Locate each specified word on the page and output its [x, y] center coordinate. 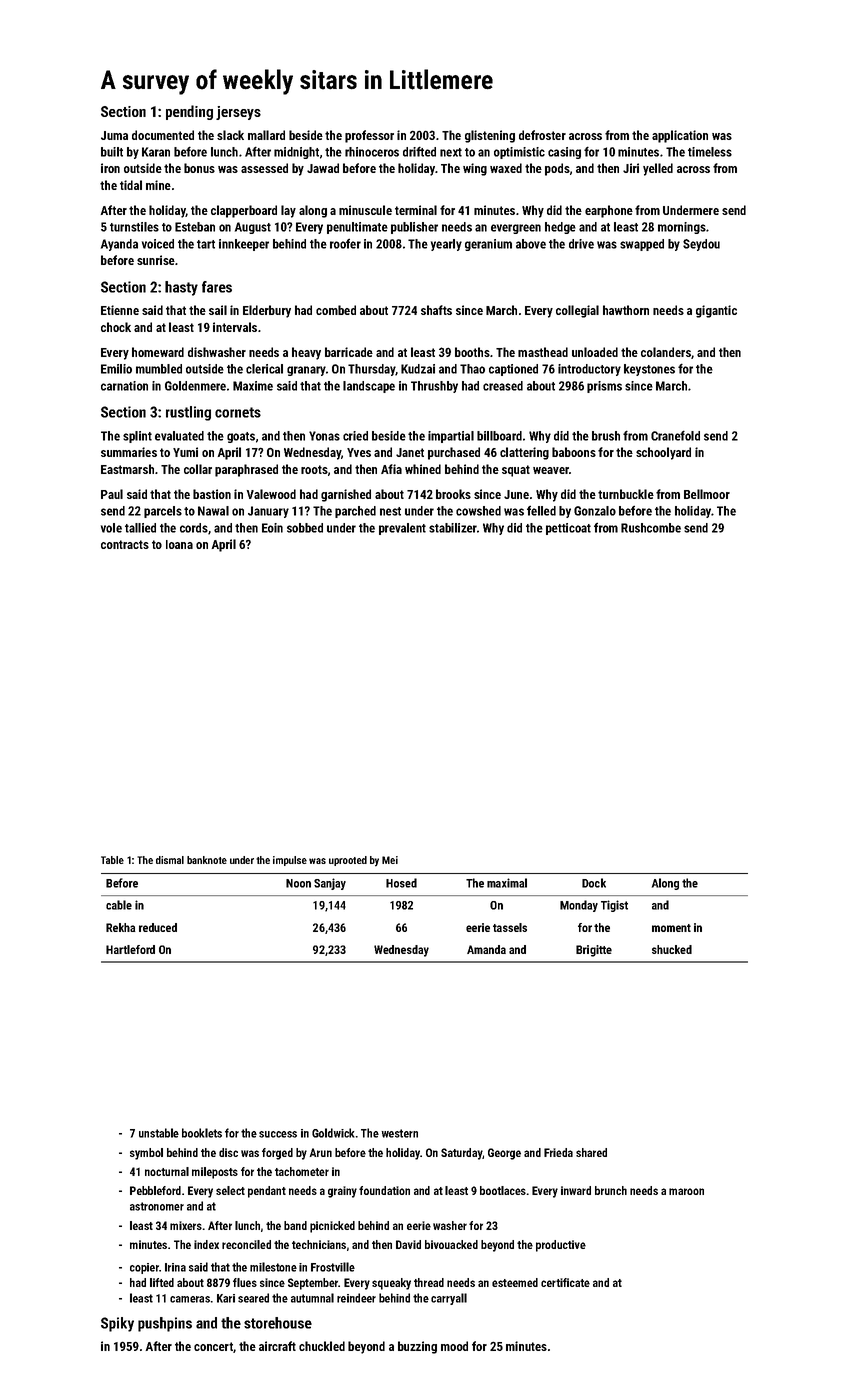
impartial [451, 437]
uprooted [348, 861]
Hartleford [130, 949]
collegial [577, 311]
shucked [672, 949]
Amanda [486, 949]
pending [189, 112]
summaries [129, 452]
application [680, 136]
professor [369, 136]
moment [671, 928]
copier [144, 1268]
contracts [125, 544]
